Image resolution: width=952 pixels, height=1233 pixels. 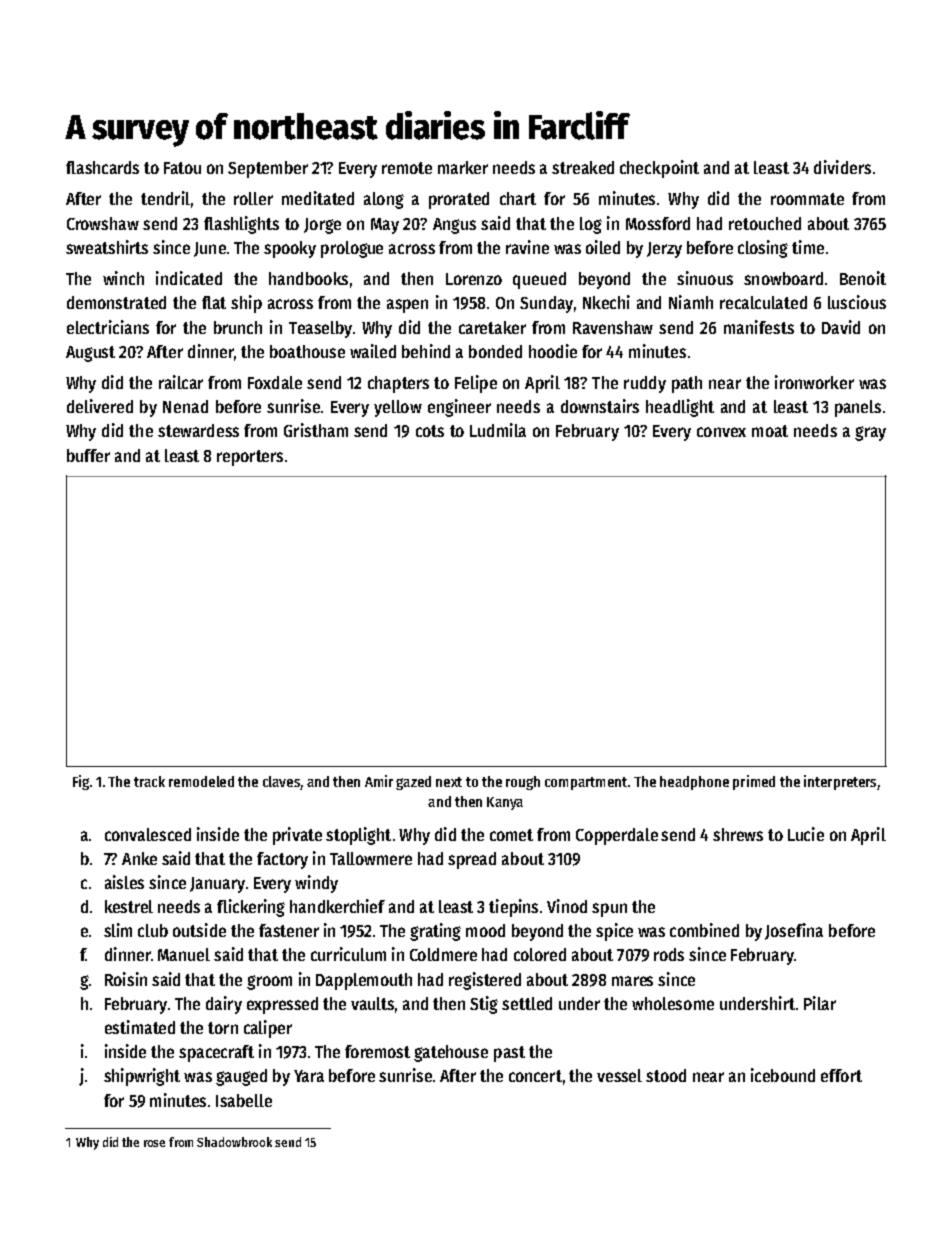 I want to click on Benoit, so click(x=863, y=278).
